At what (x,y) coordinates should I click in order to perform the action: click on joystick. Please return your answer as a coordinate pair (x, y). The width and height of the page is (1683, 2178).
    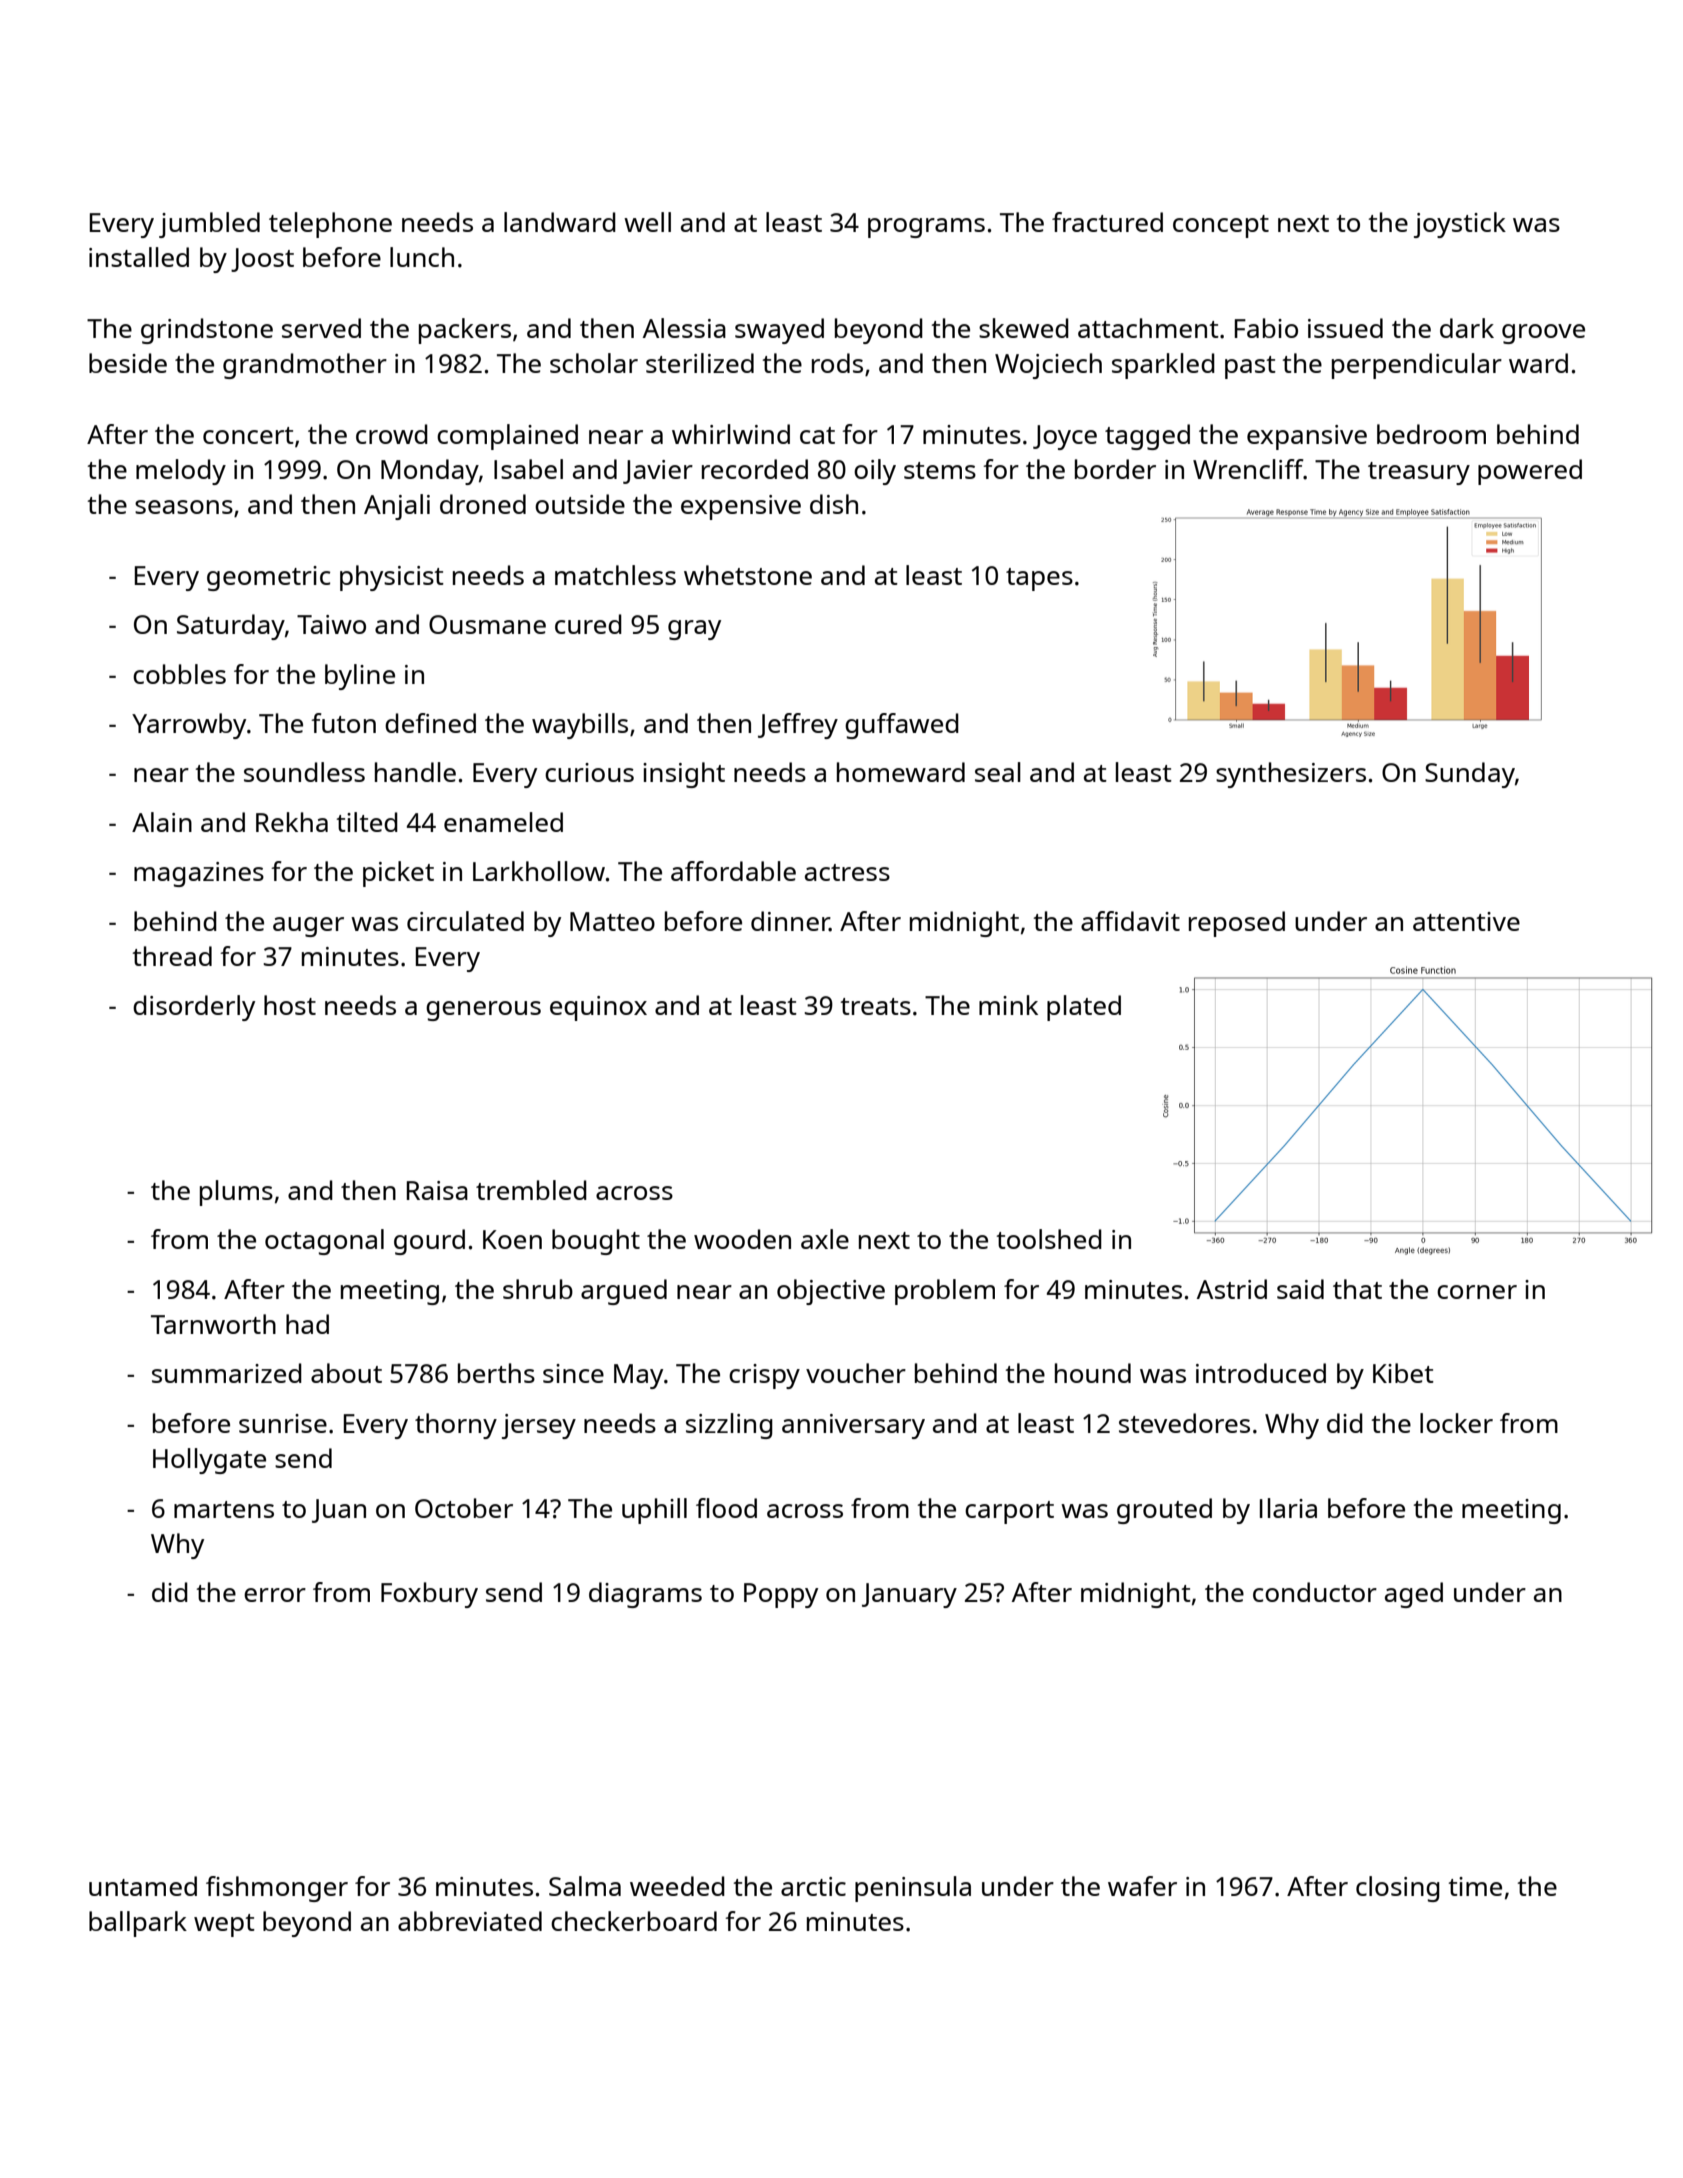
    Looking at the image, I should click on (1460, 225).
